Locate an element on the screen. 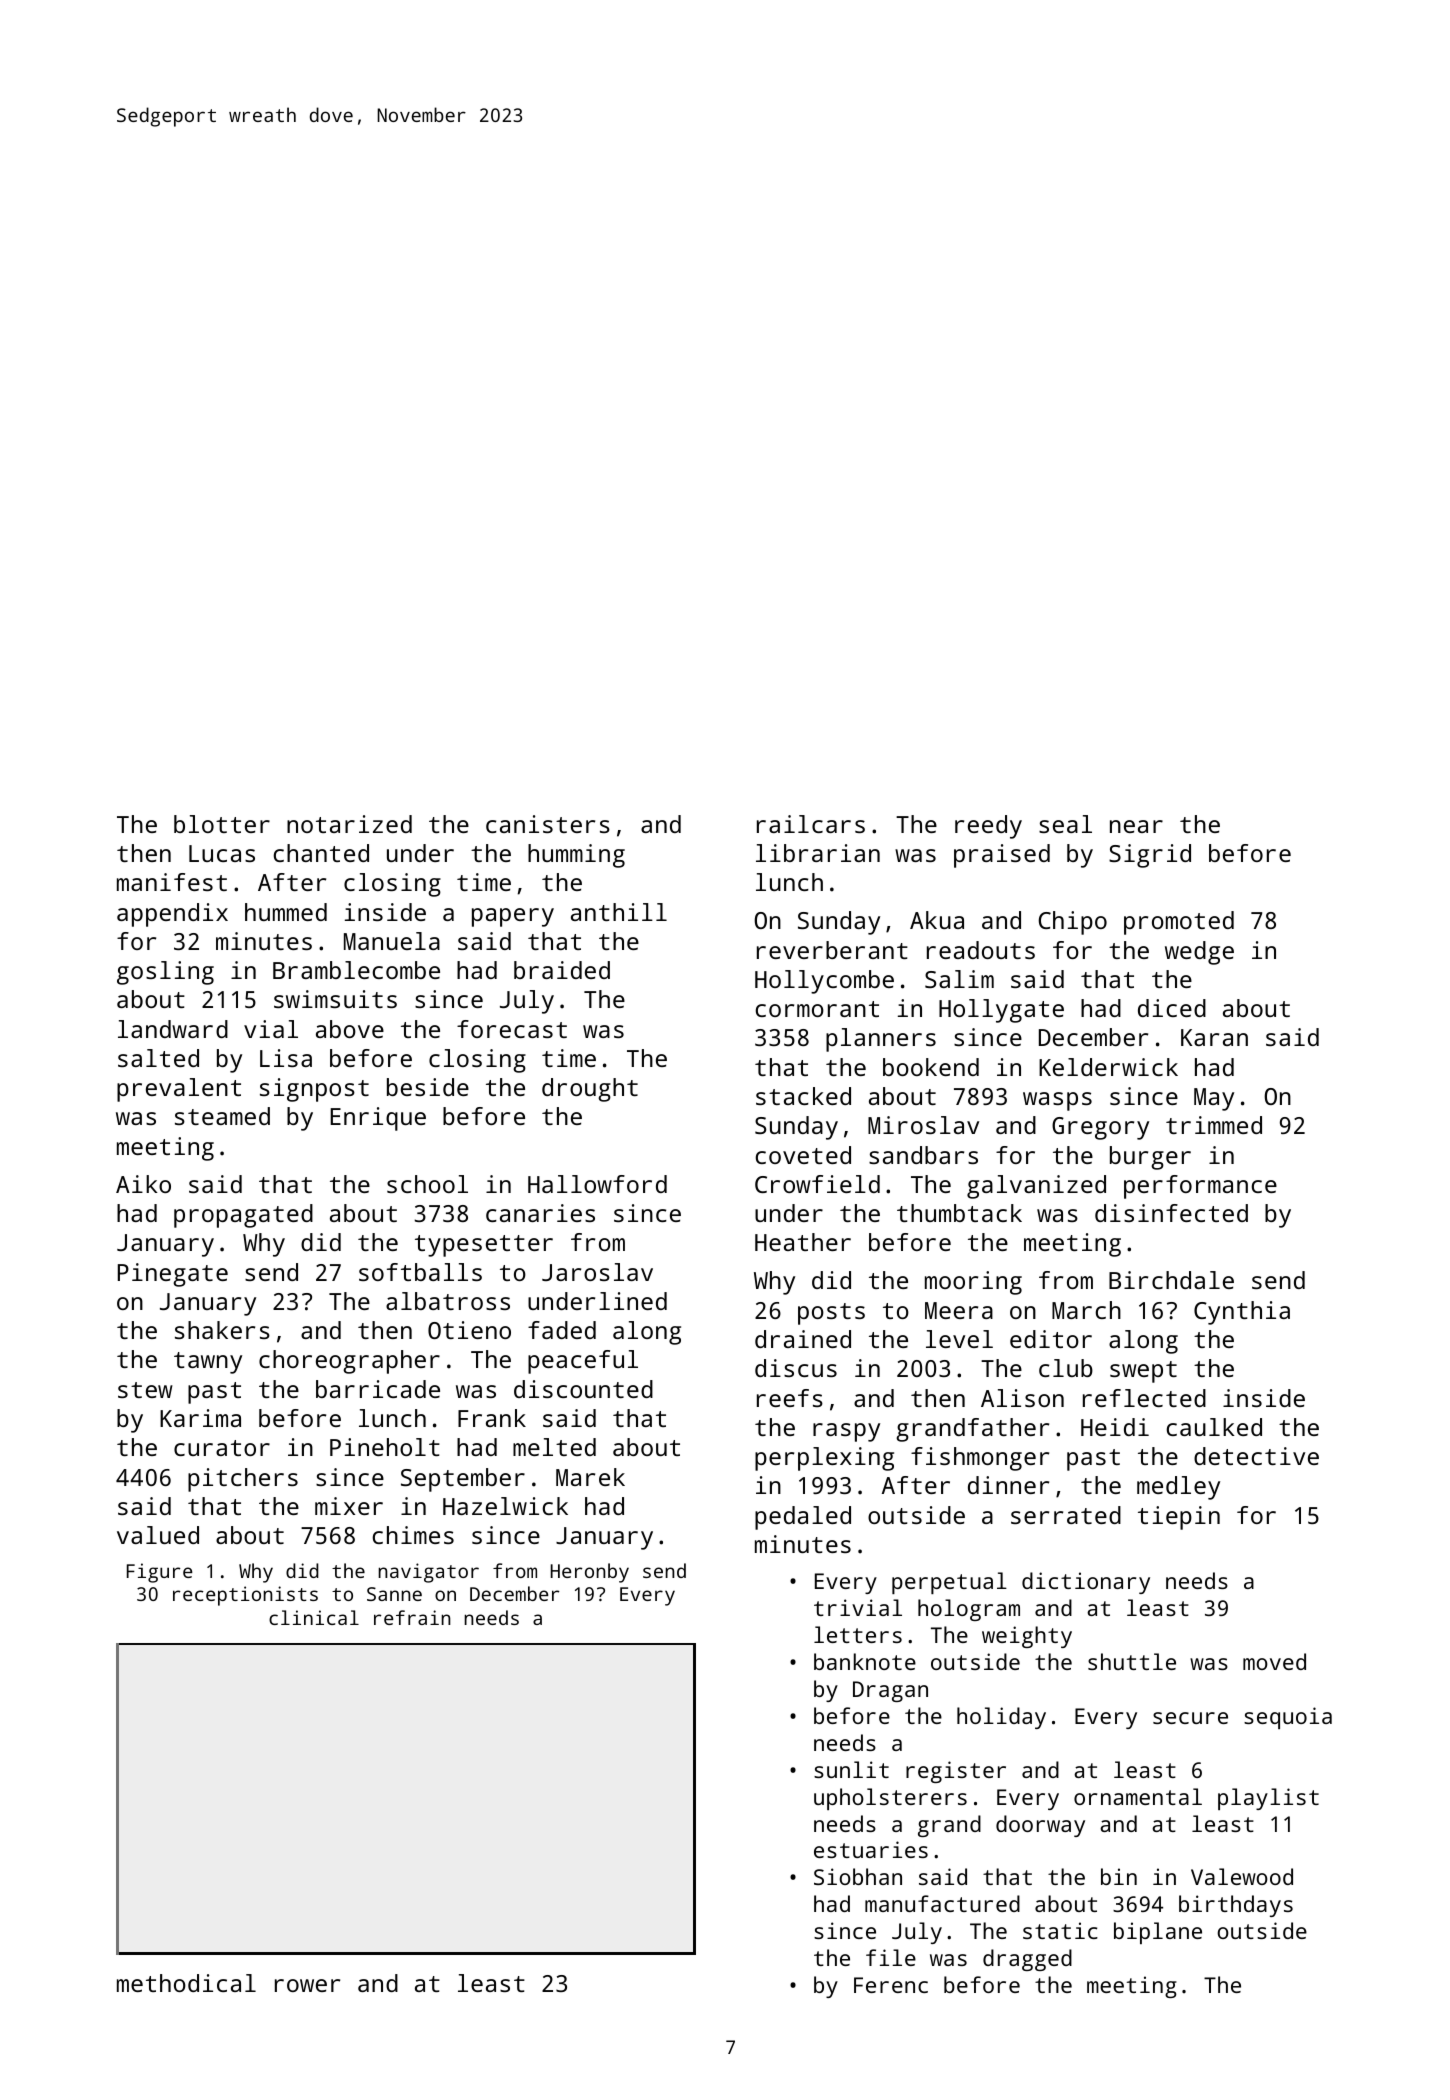 This screenshot has height=2100, width=1450. railcars is located at coordinates (811, 824).
